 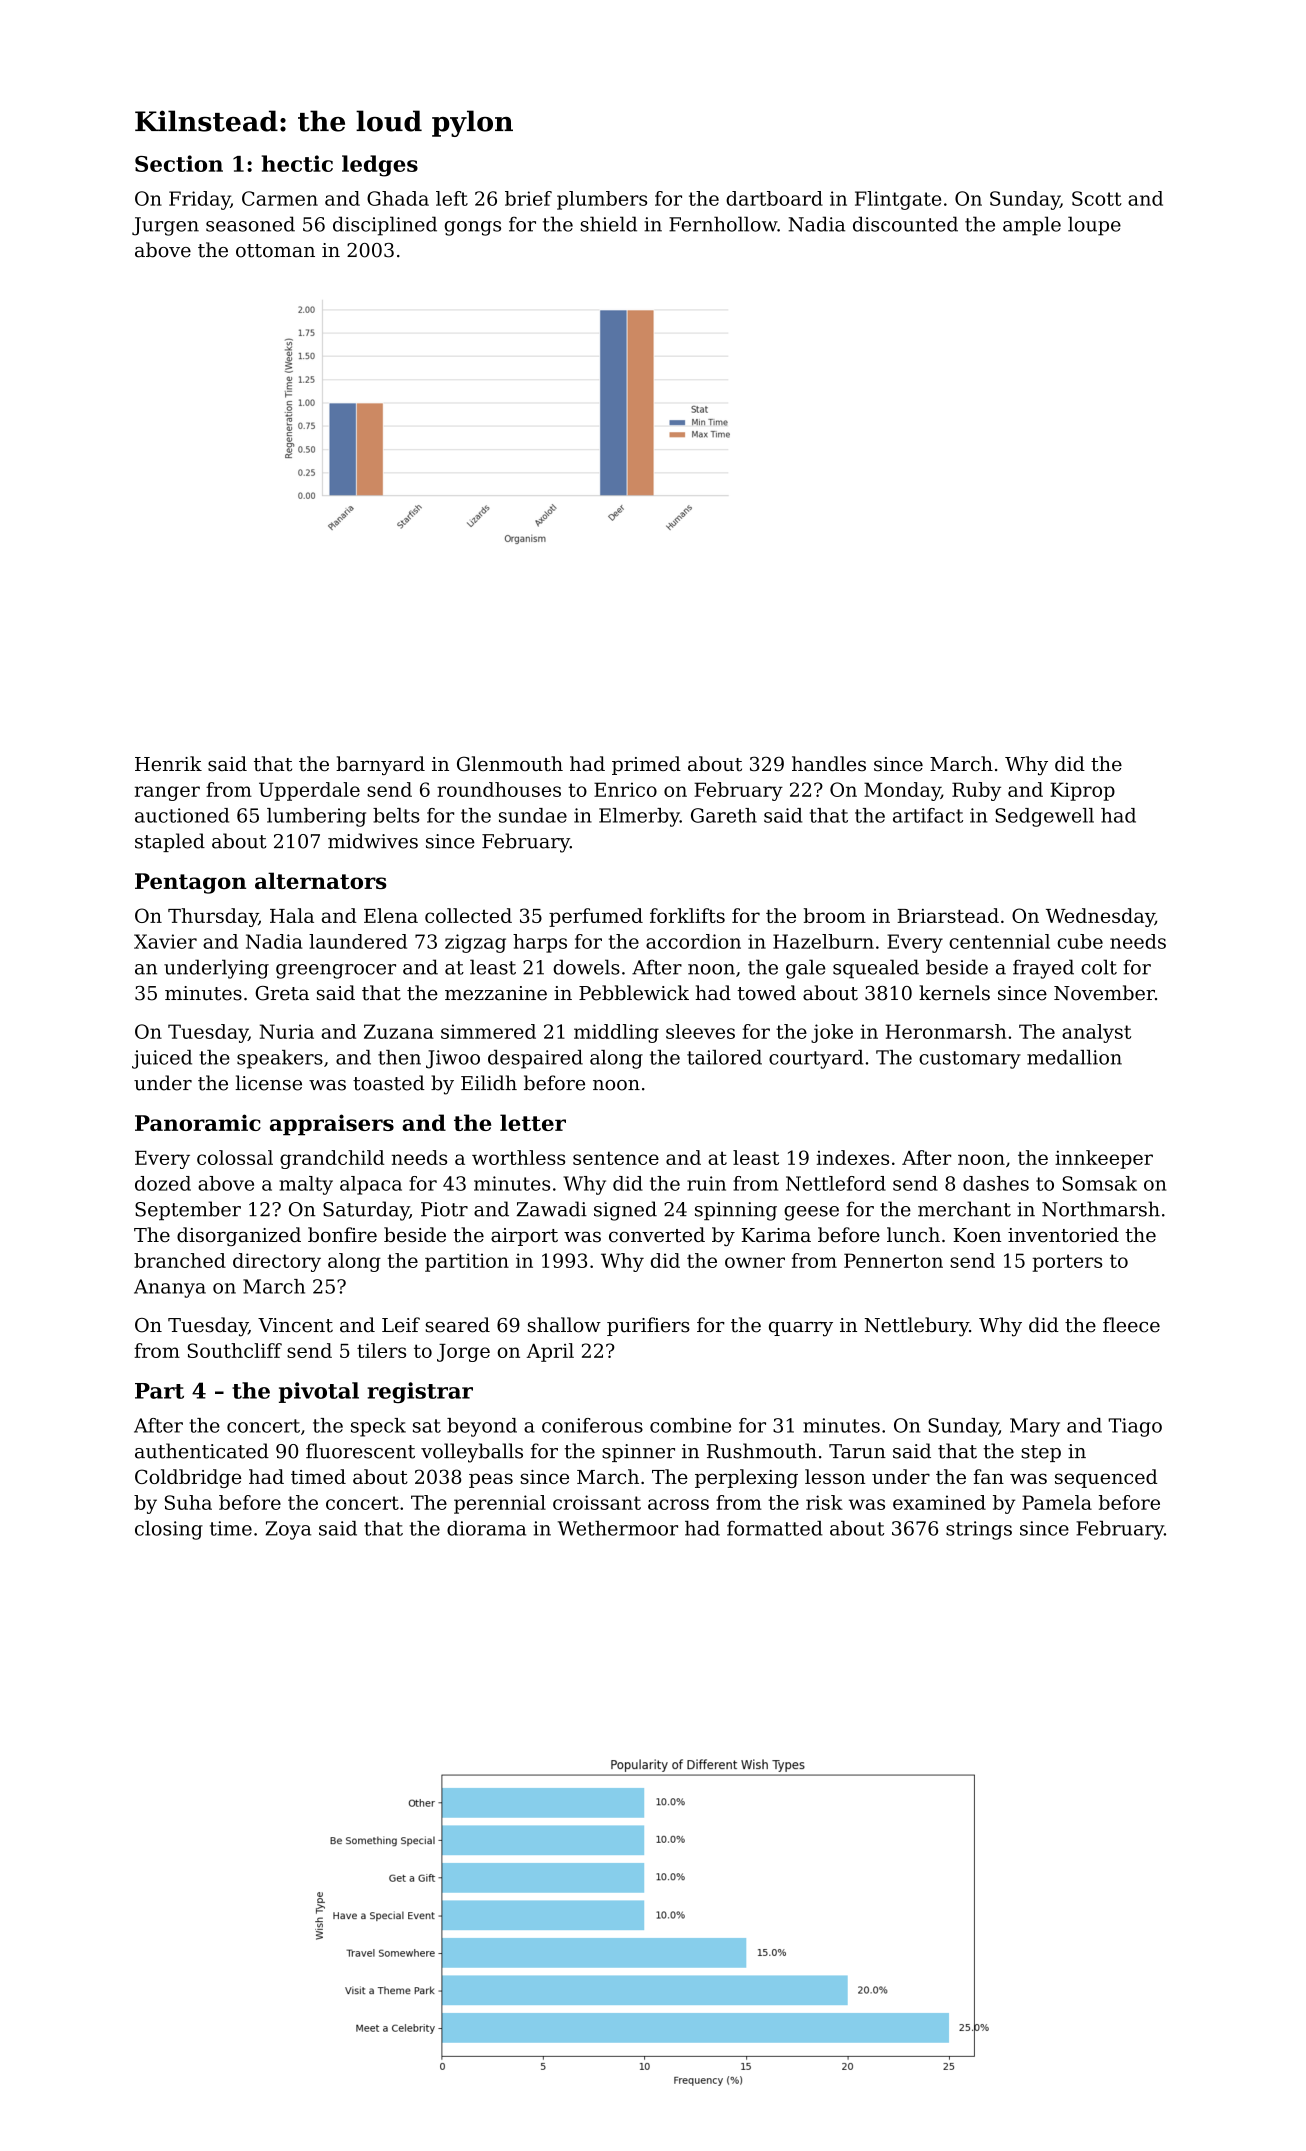 What do you see at coordinates (609, 224) in the screenshot?
I see `shield` at bounding box center [609, 224].
